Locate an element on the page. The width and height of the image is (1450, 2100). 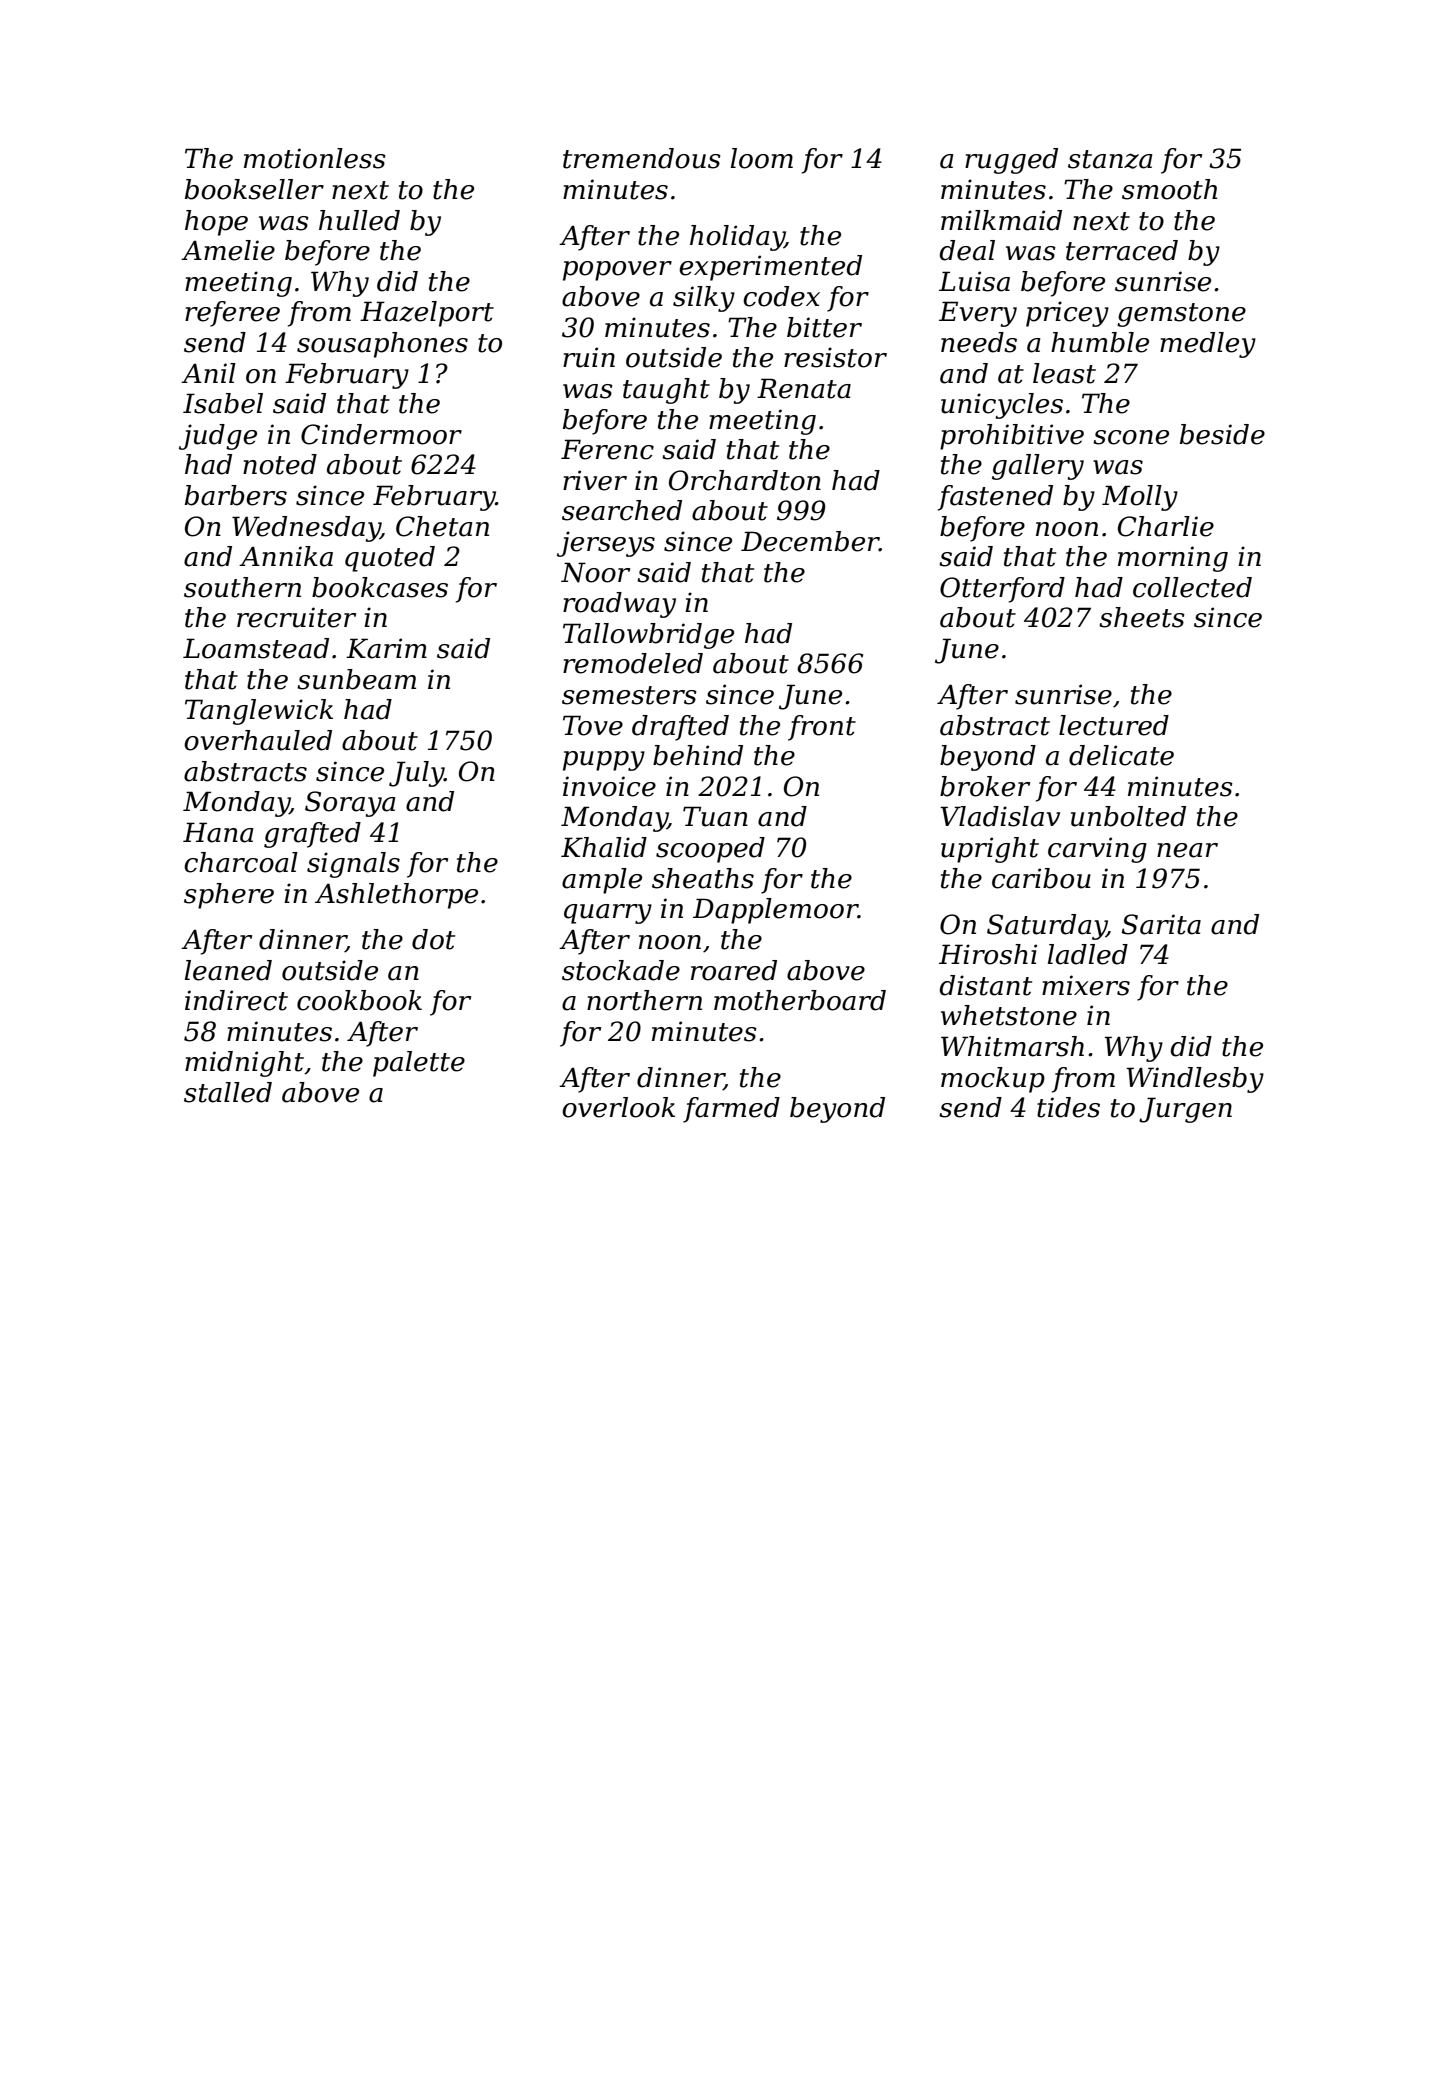
front is located at coordinates (822, 728).
